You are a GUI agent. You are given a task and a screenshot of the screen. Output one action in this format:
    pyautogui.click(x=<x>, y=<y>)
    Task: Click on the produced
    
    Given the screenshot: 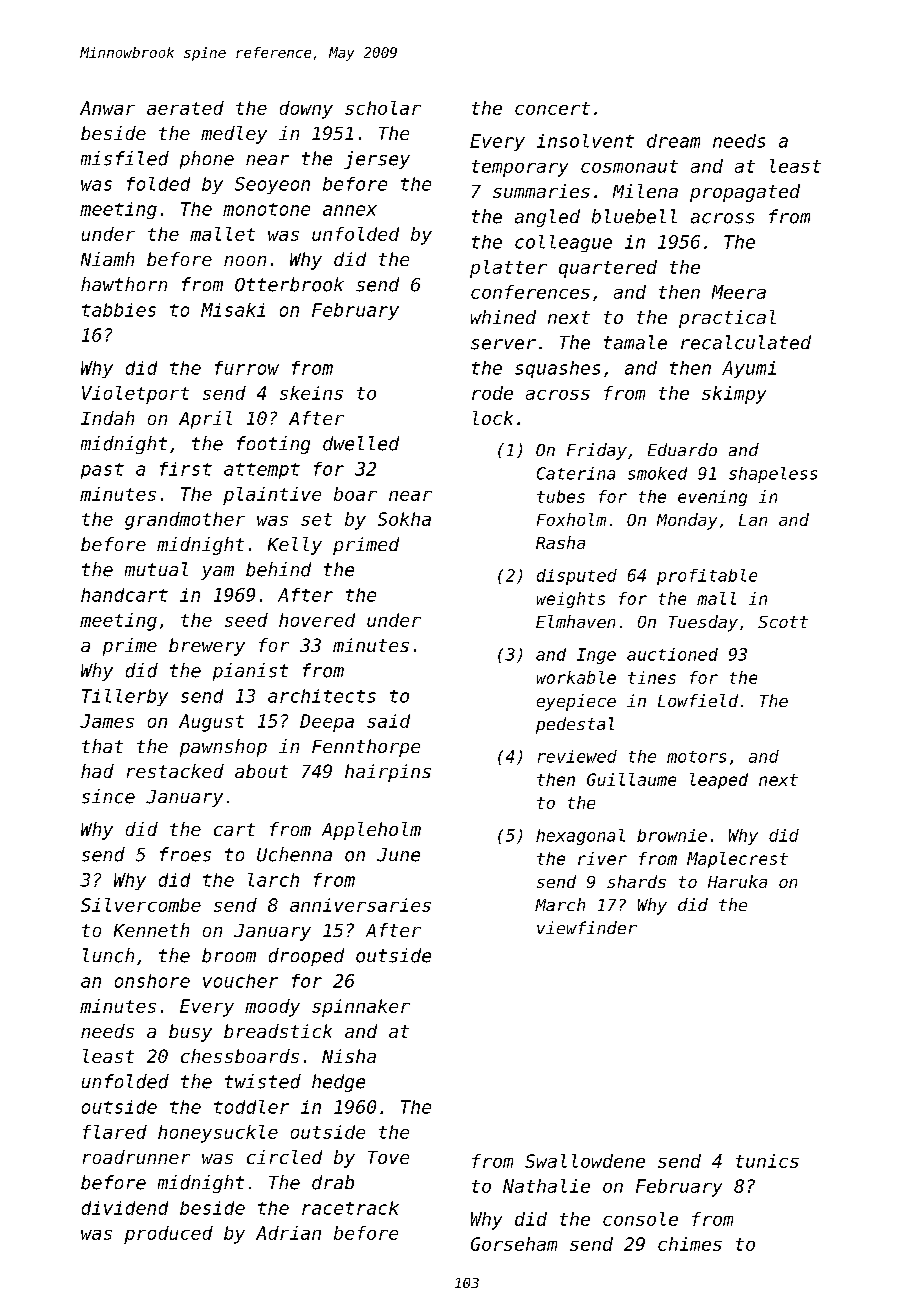 What is the action you would take?
    pyautogui.click(x=168, y=1235)
